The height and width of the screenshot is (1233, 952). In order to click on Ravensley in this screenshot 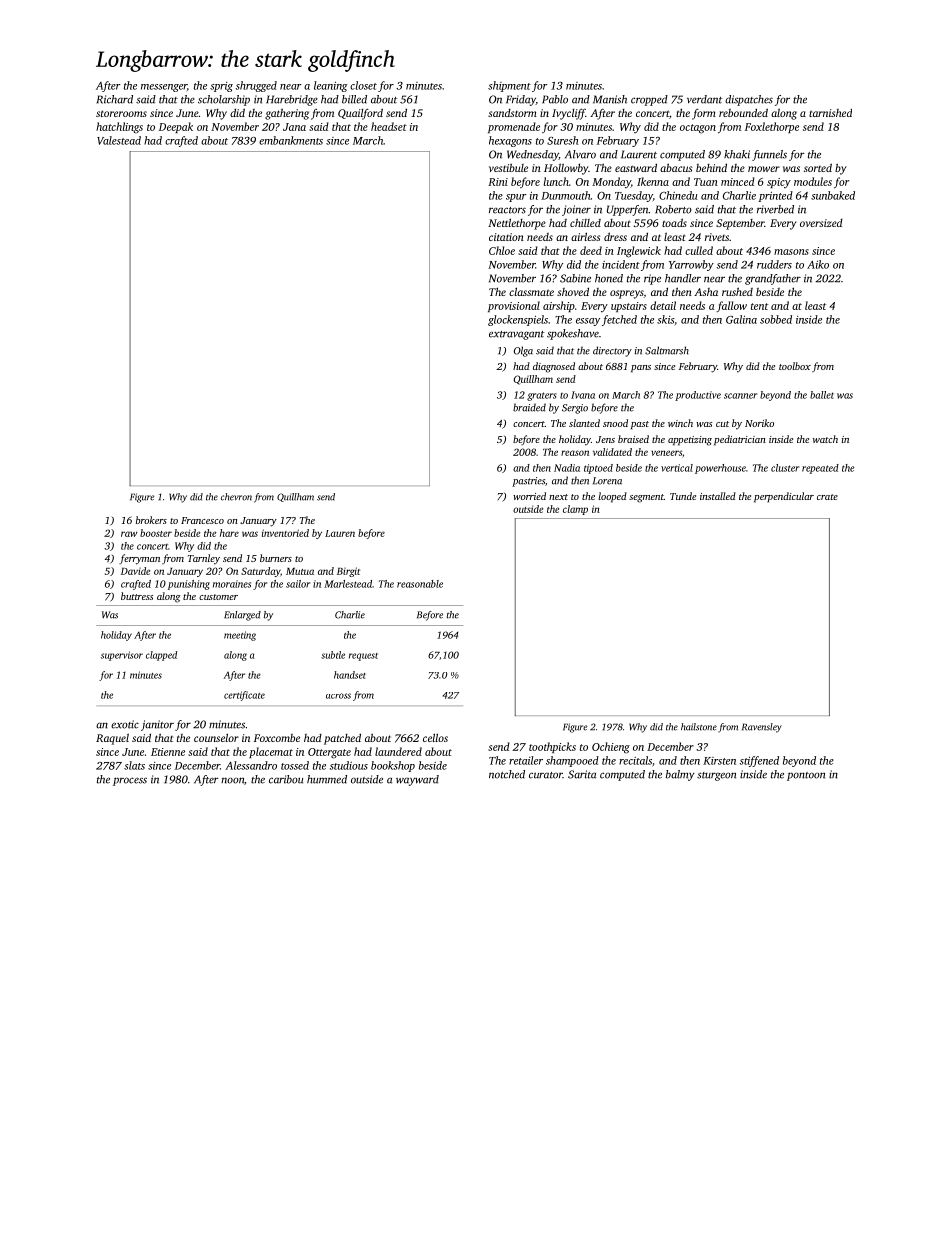, I will do `click(762, 728)`.
